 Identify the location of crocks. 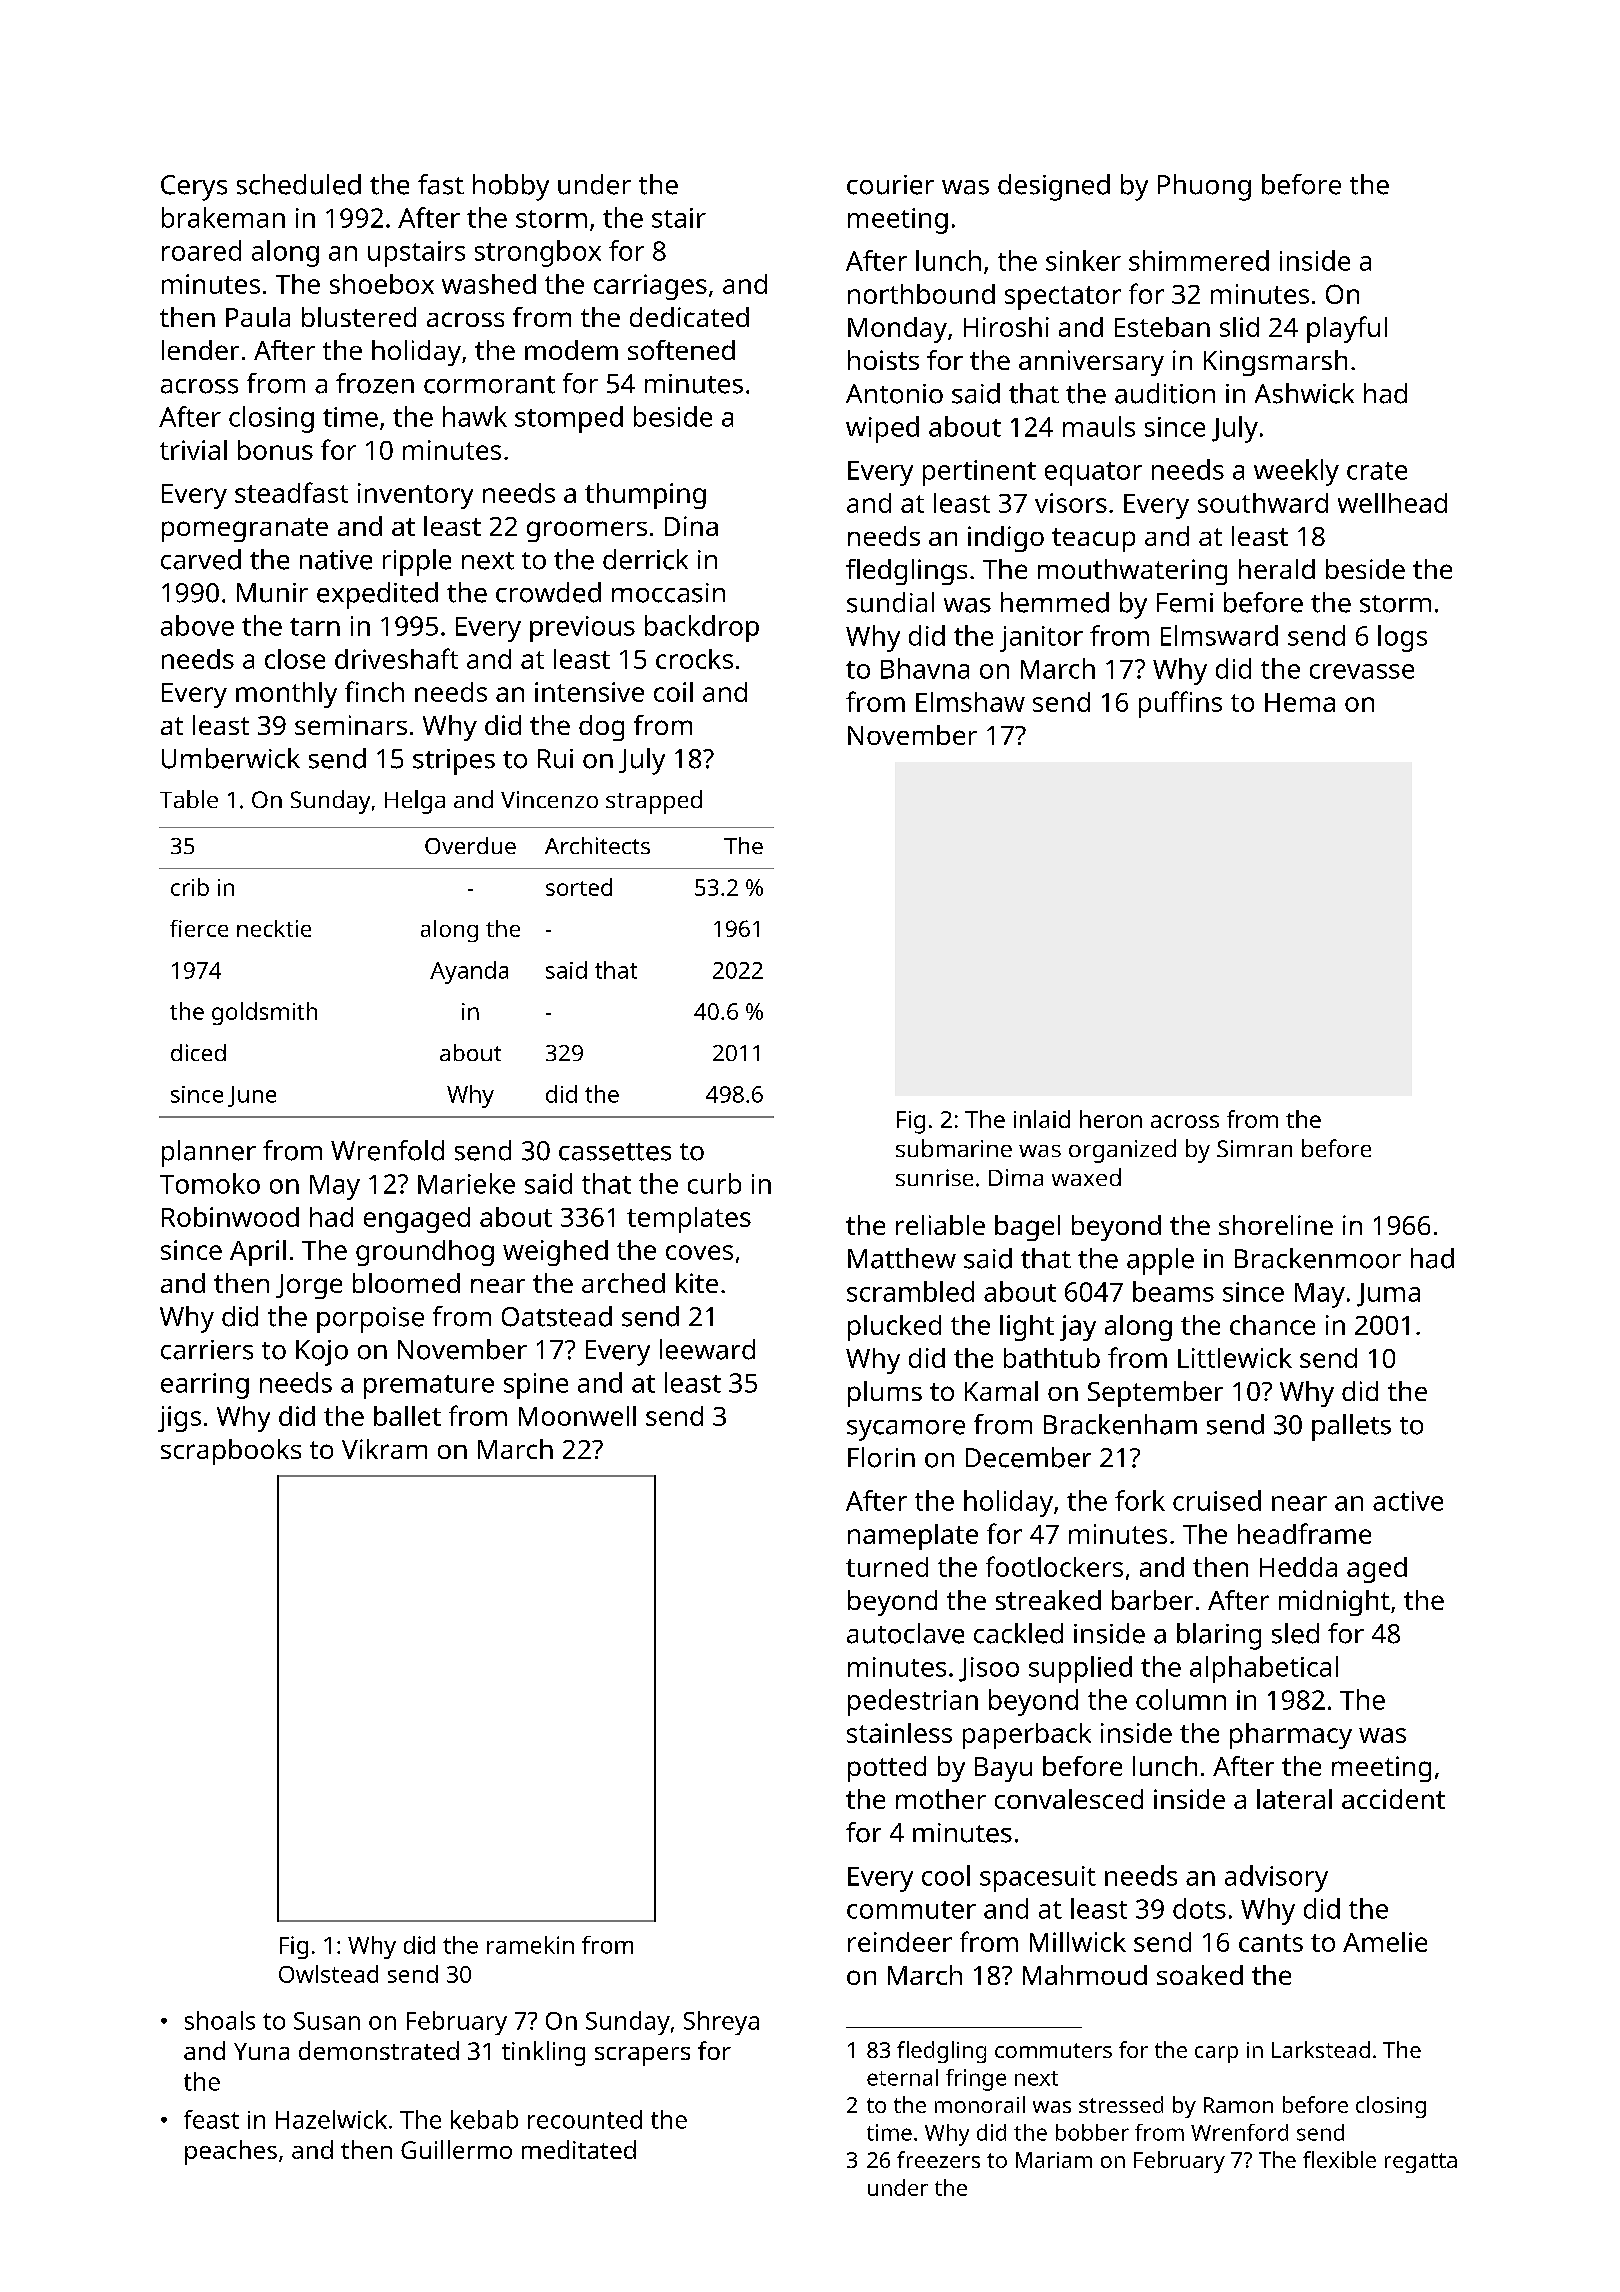
(694, 659).
